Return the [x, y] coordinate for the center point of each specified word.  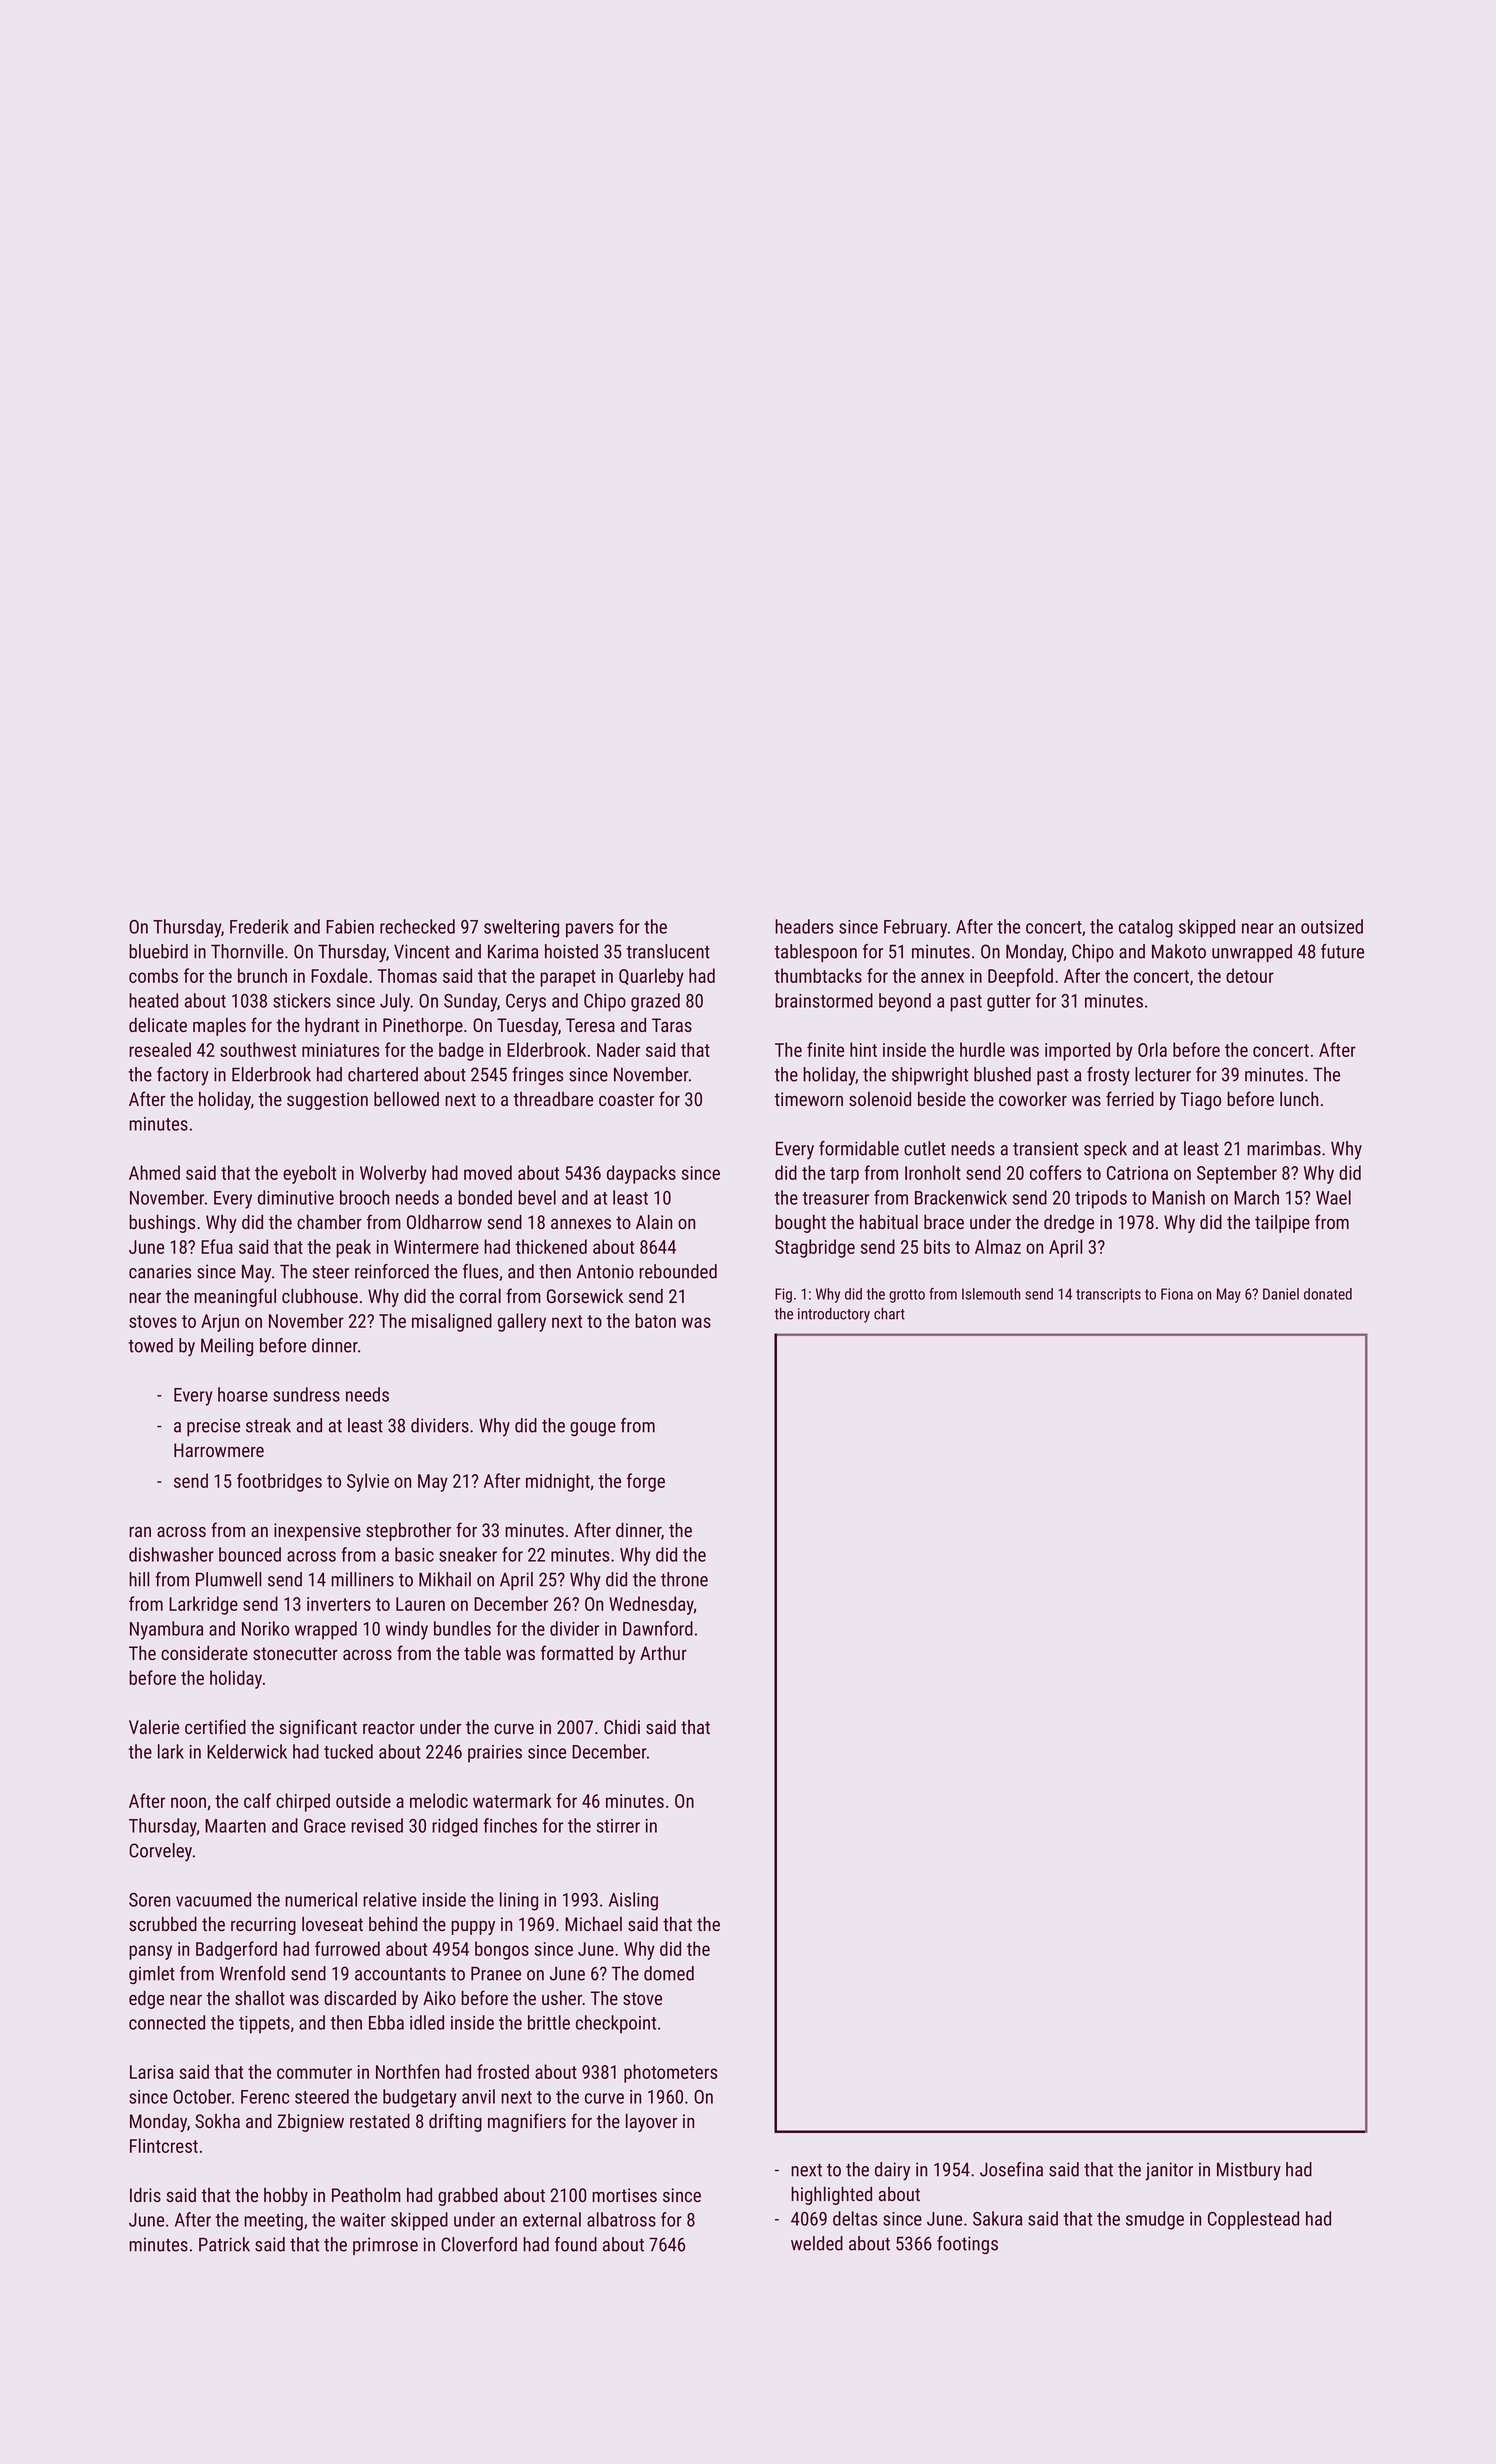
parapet [568, 978]
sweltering [521, 928]
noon [188, 1802]
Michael [593, 1924]
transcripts [1108, 1295]
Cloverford [479, 2244]
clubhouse [320, 1296]
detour [1250, 975]
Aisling [633, 1901]
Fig [783, 1295]
